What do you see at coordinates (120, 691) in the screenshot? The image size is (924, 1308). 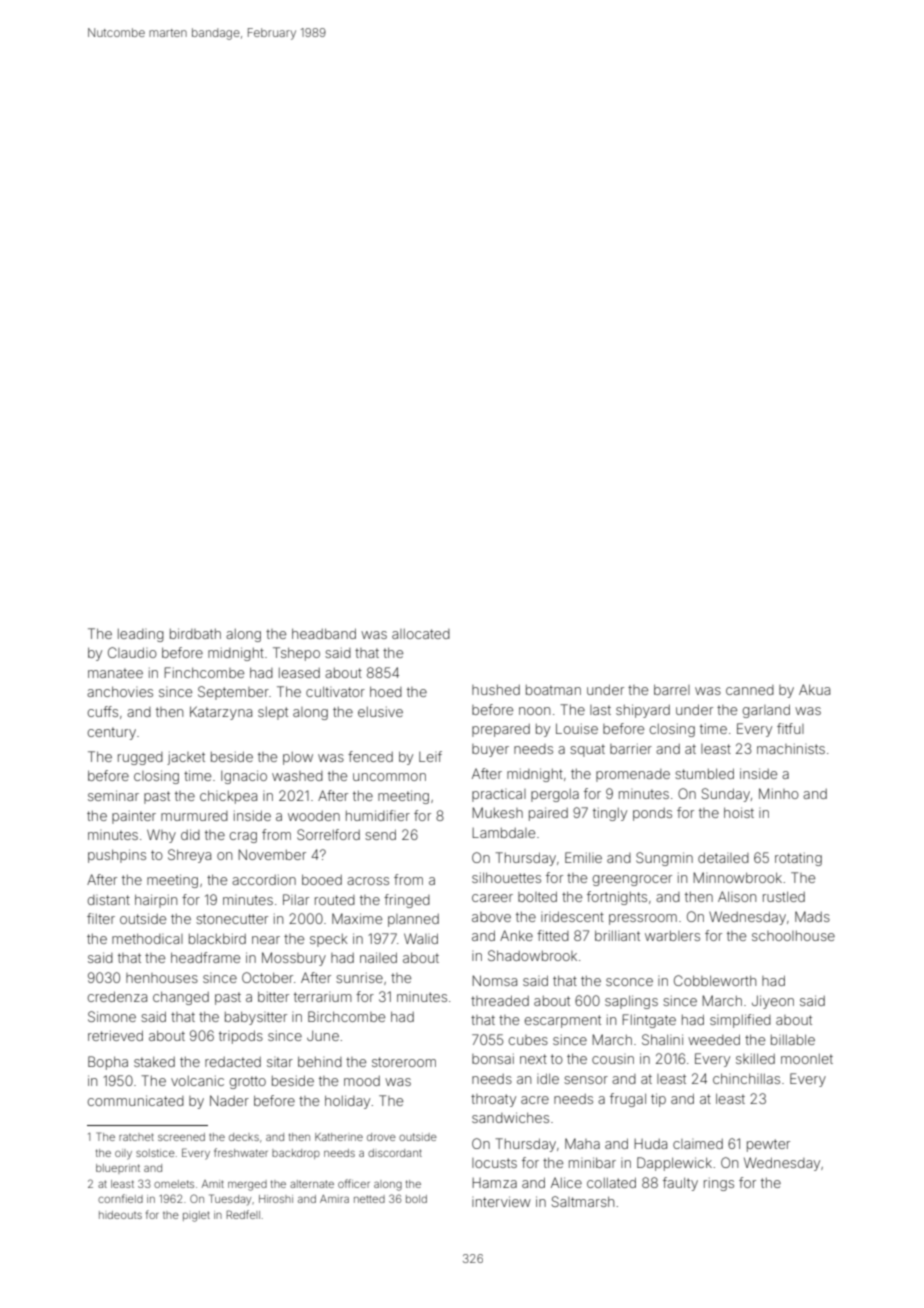 I see `anchovies` at bounding box center [120, 691].
